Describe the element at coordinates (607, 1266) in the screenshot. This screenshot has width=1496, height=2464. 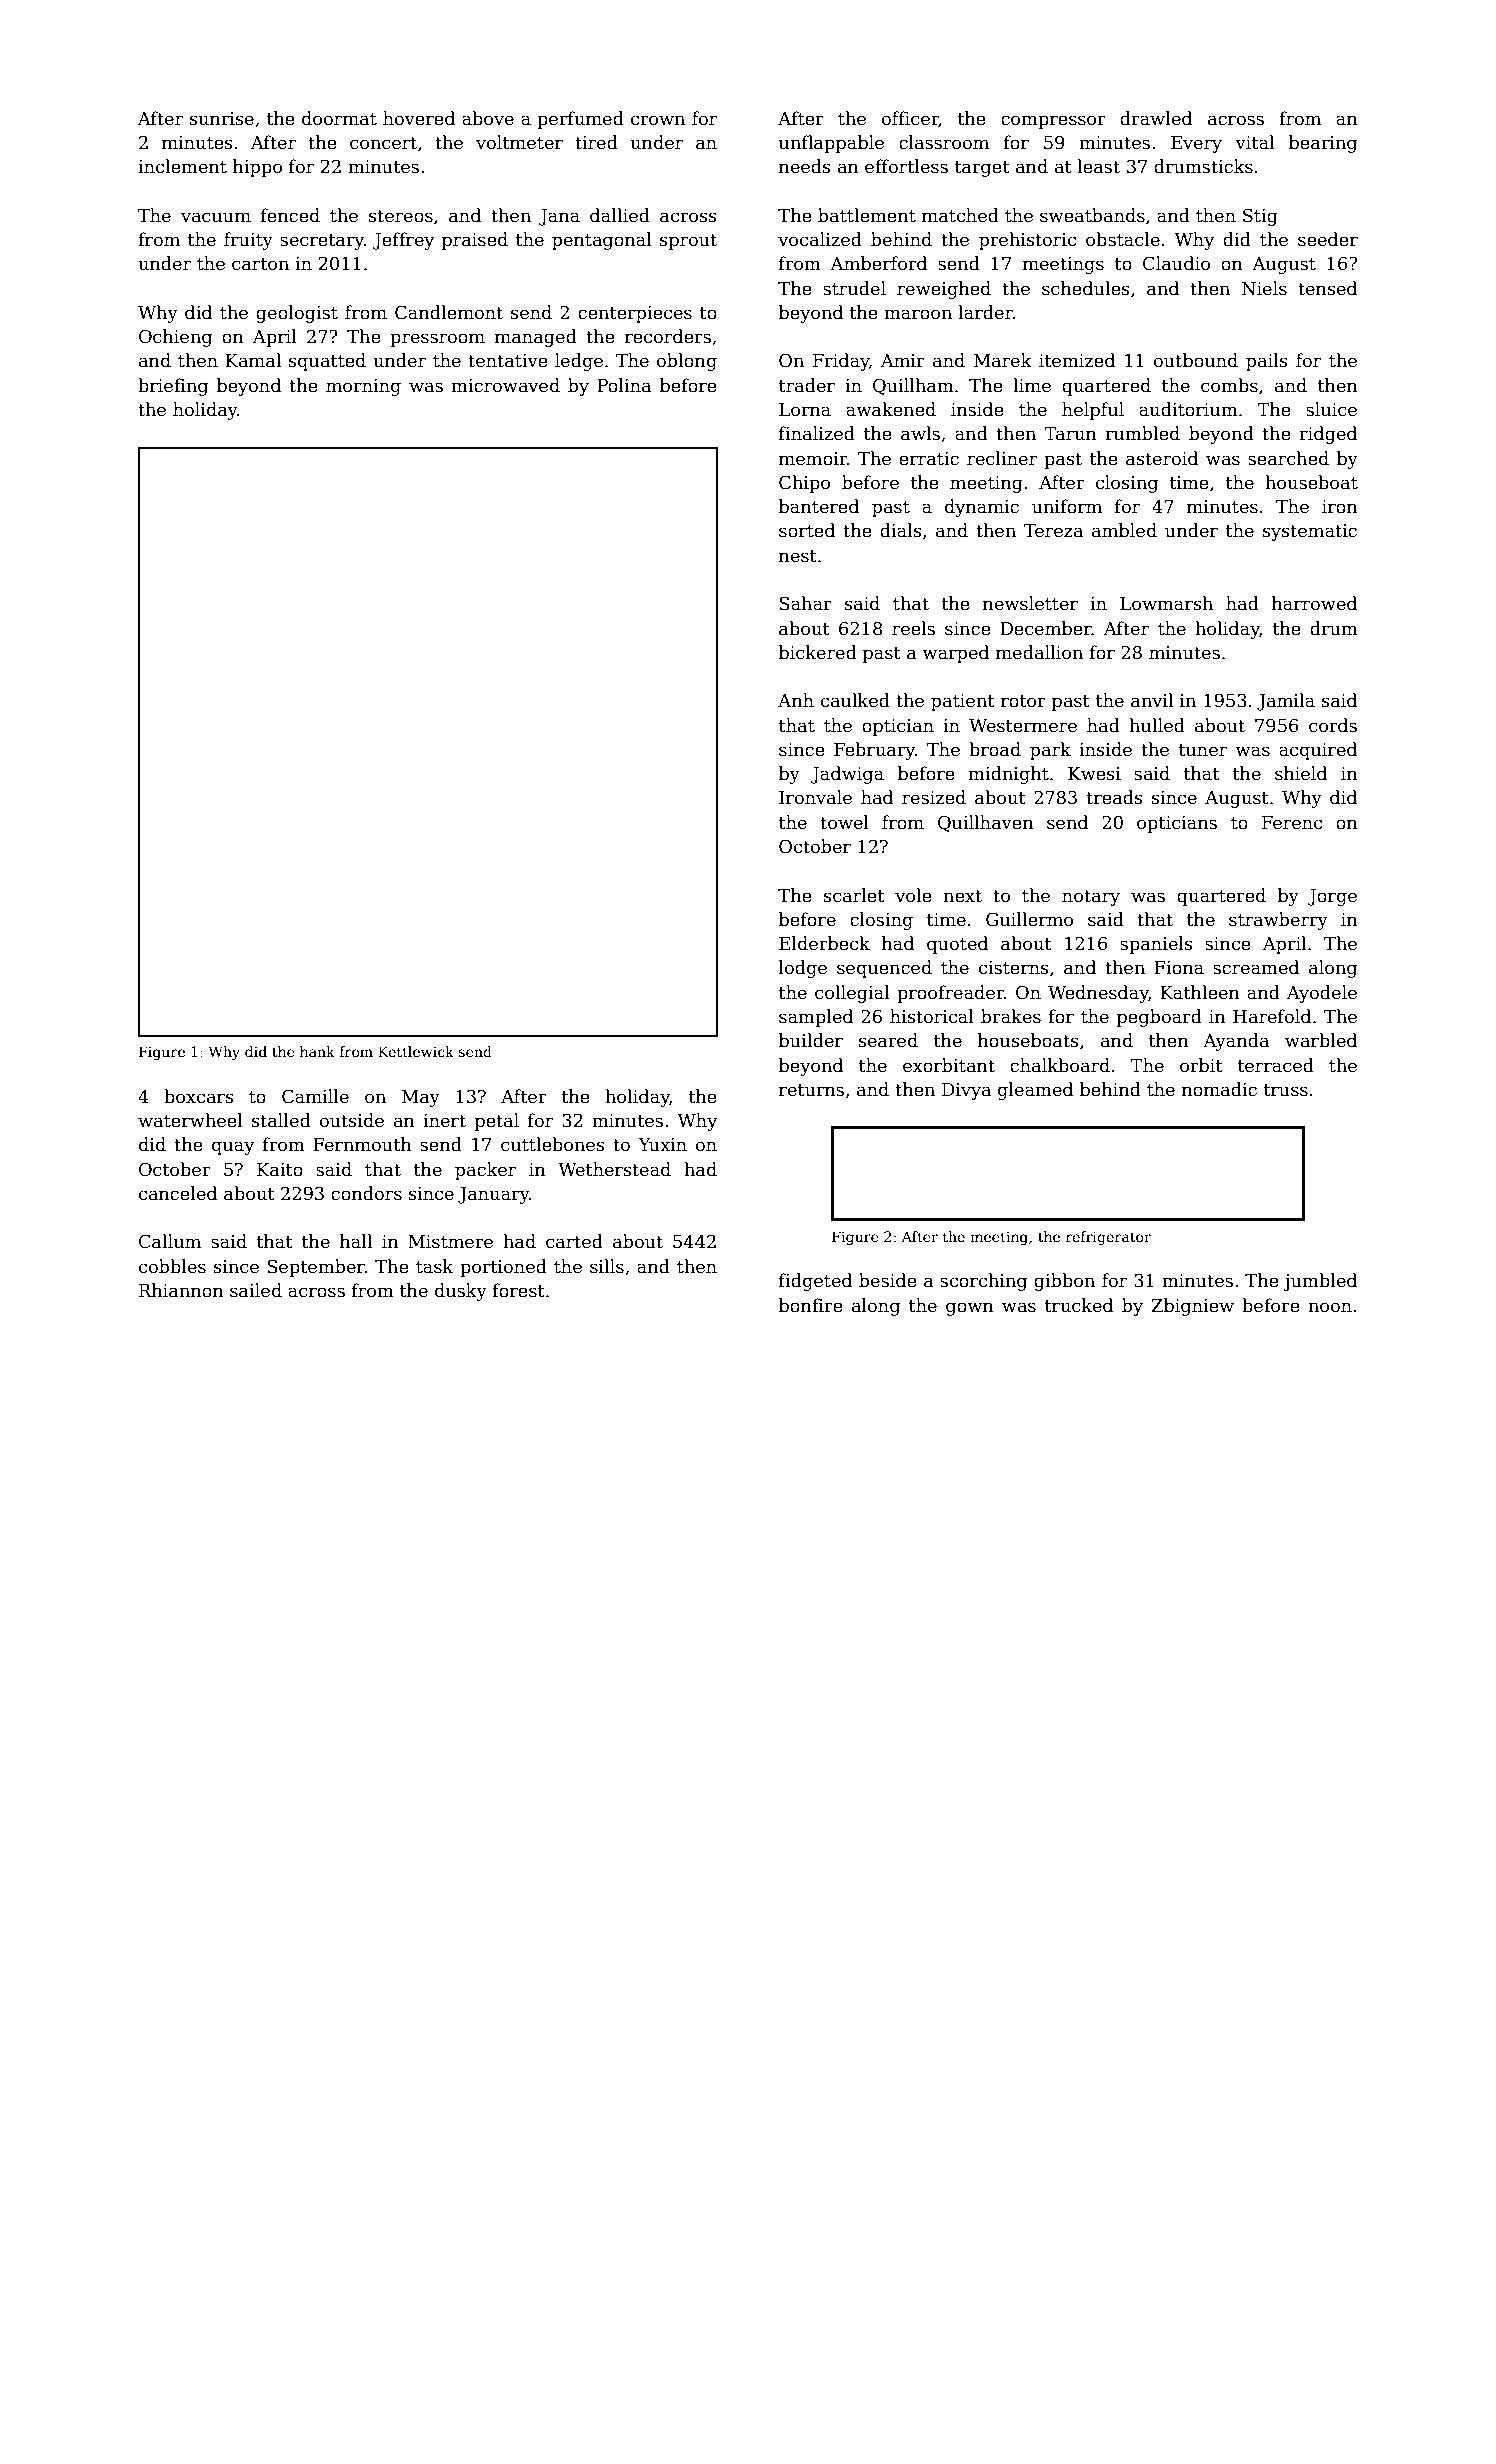
I see `sills` at that location.
